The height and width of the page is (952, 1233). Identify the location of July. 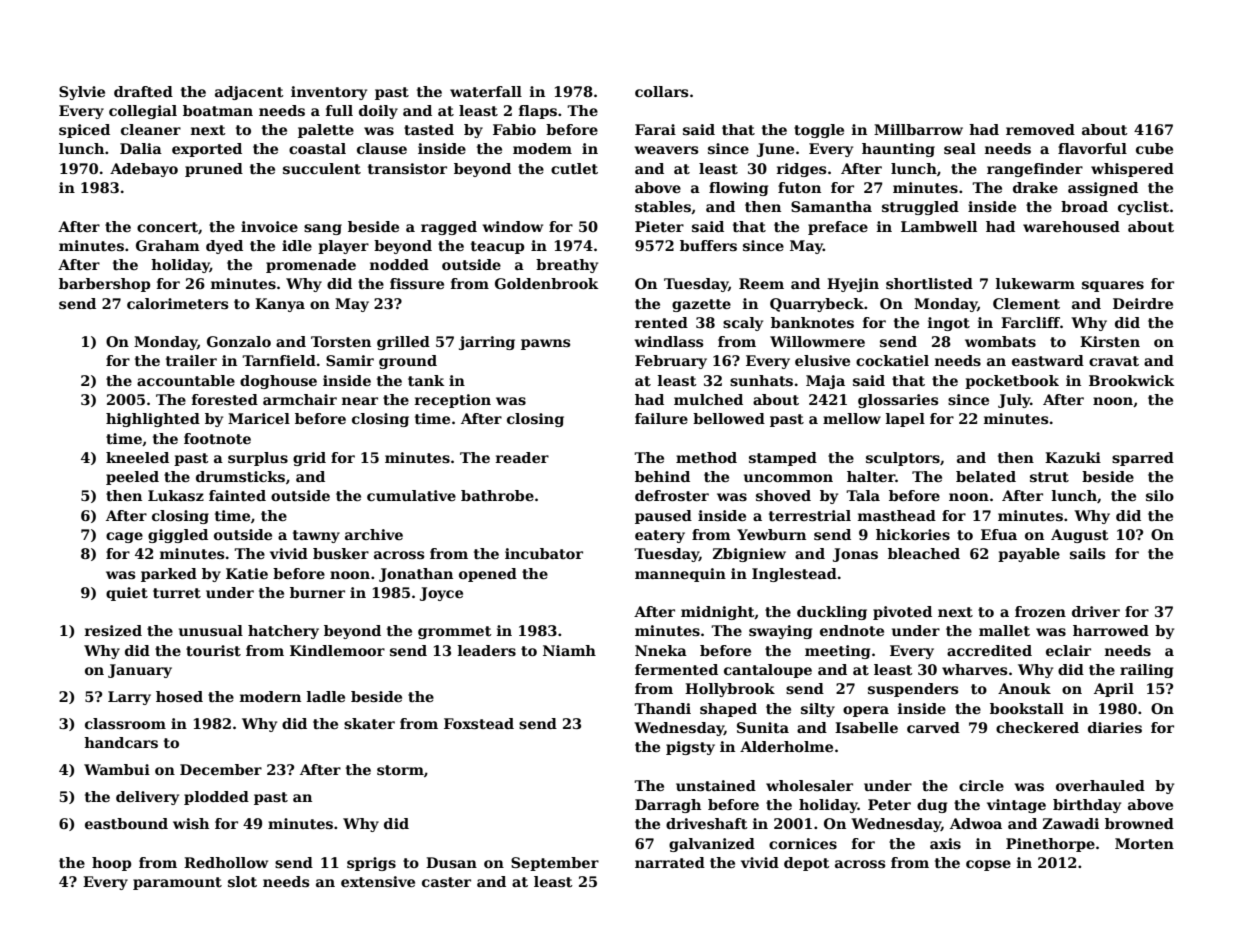
(1014, 401).
